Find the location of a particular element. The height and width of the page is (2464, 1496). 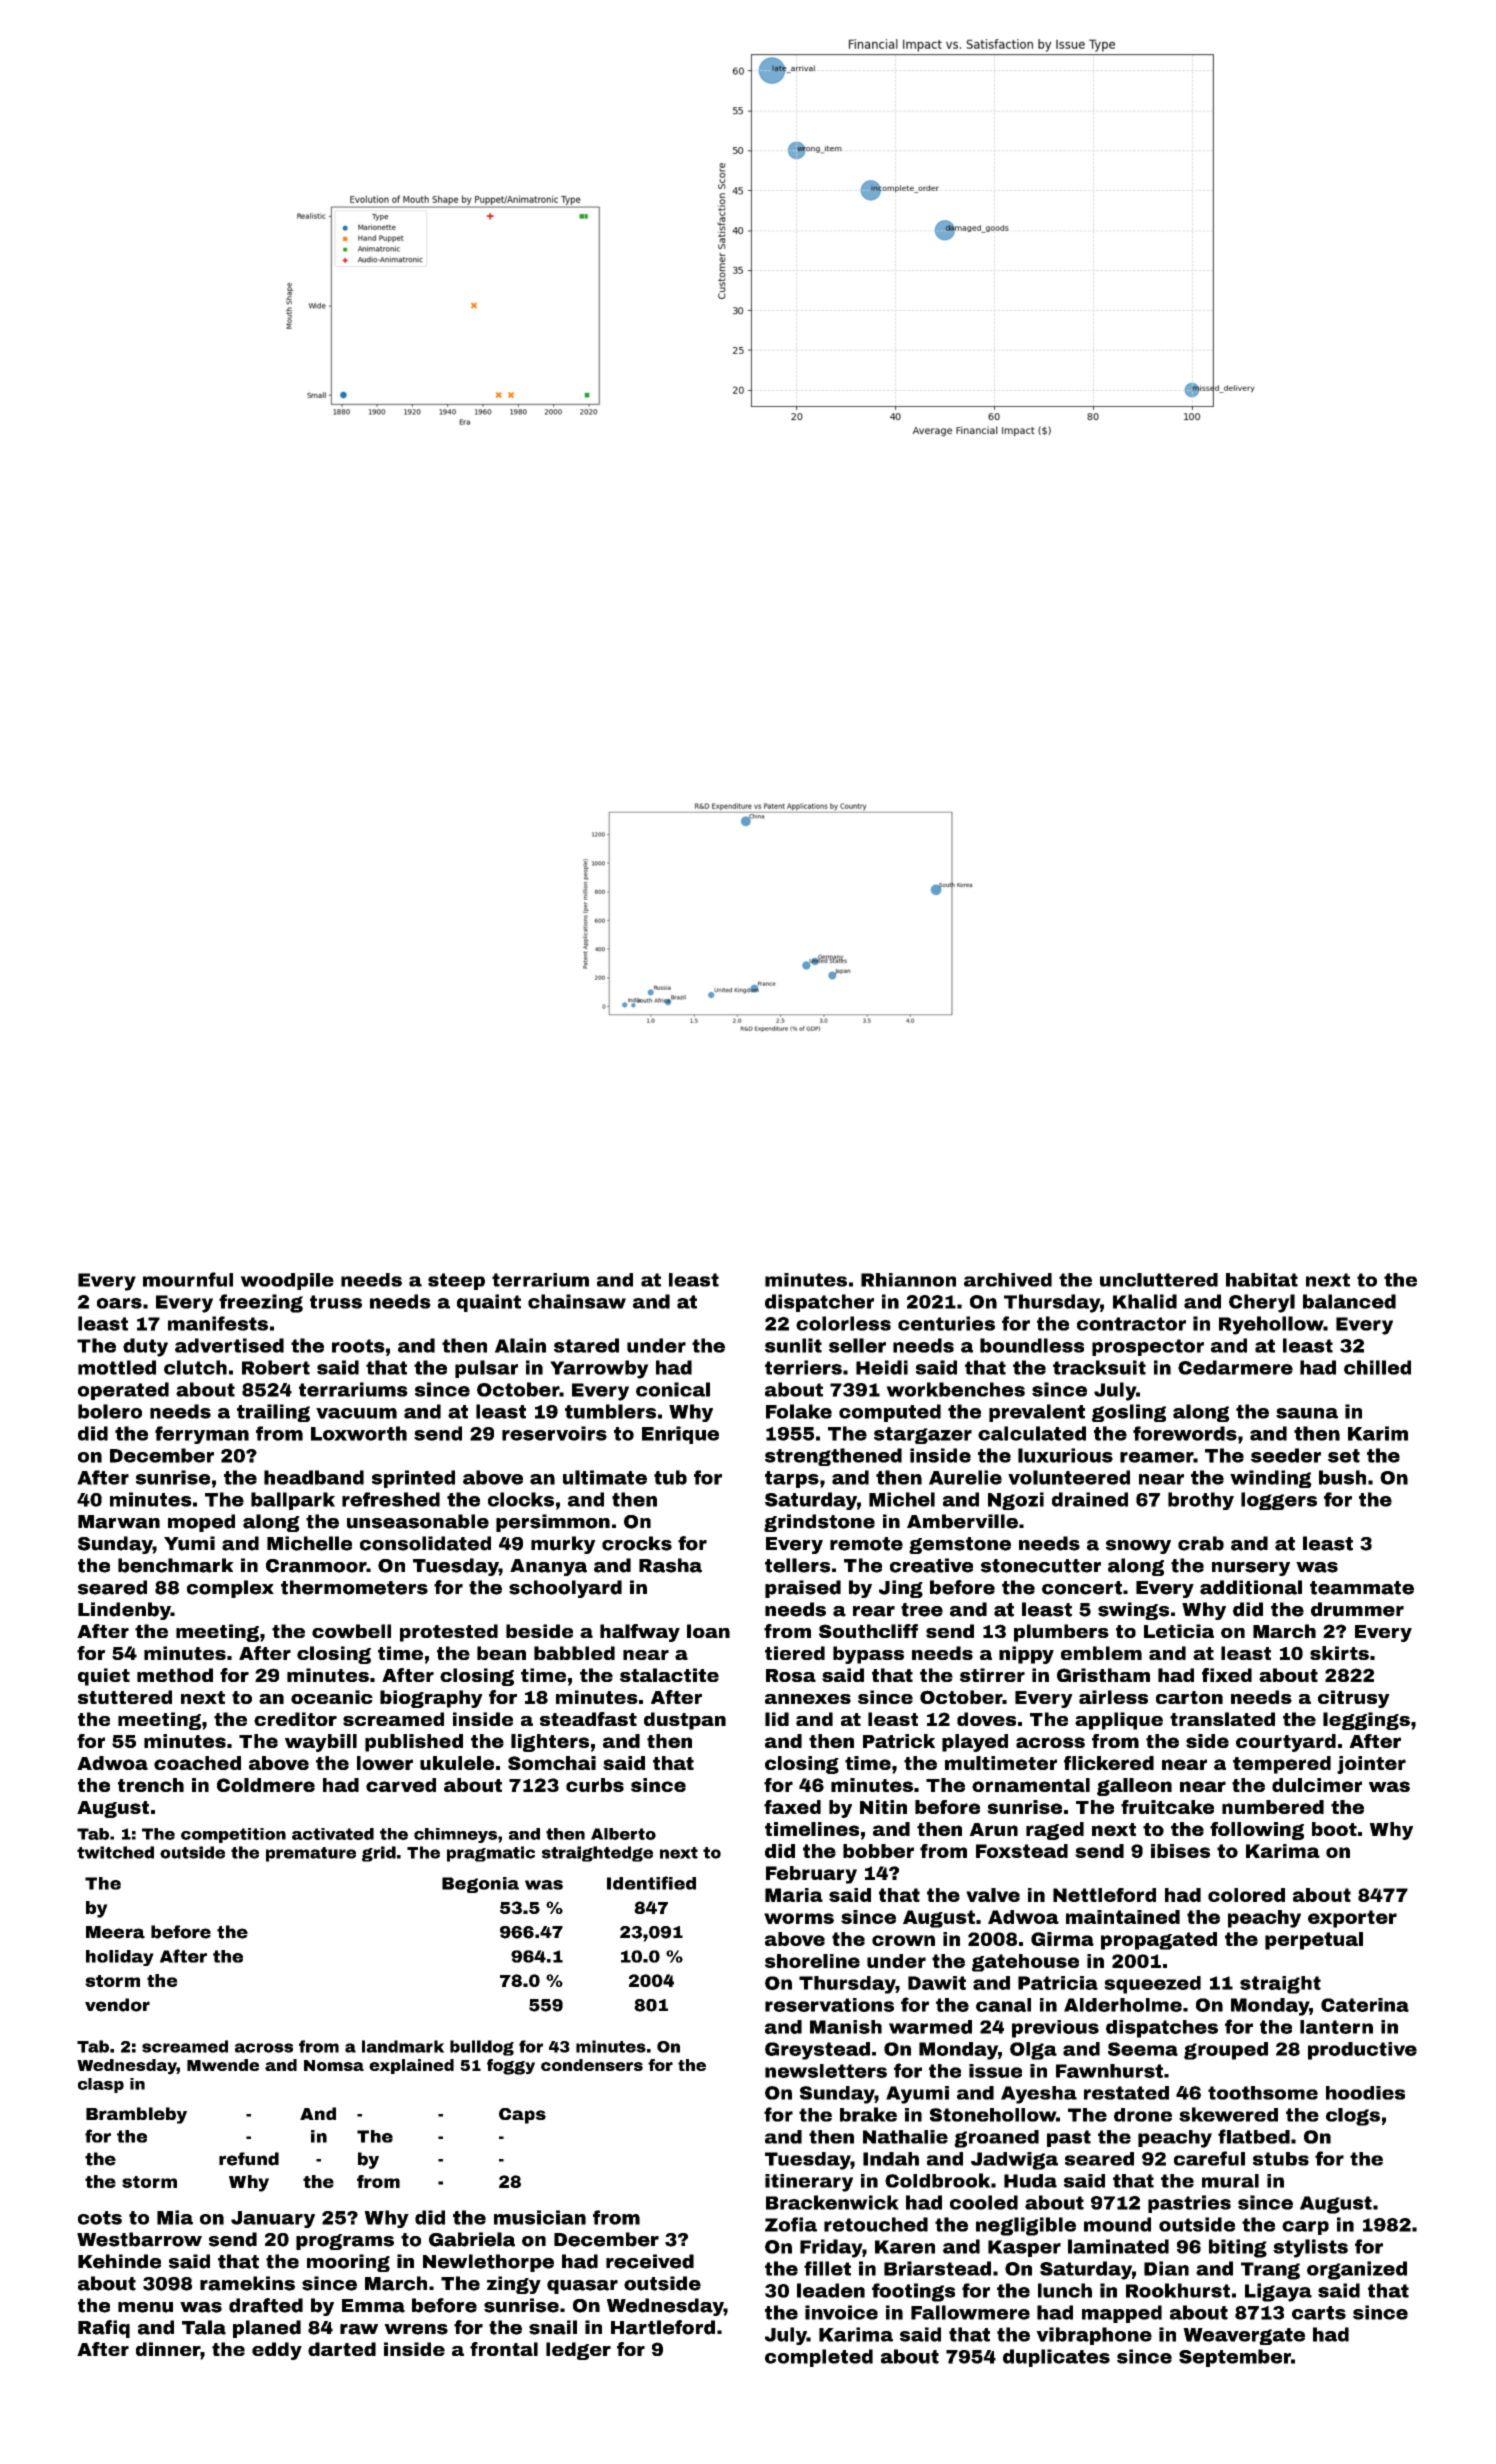

loggers is located at coordinates (1279, 1501).
